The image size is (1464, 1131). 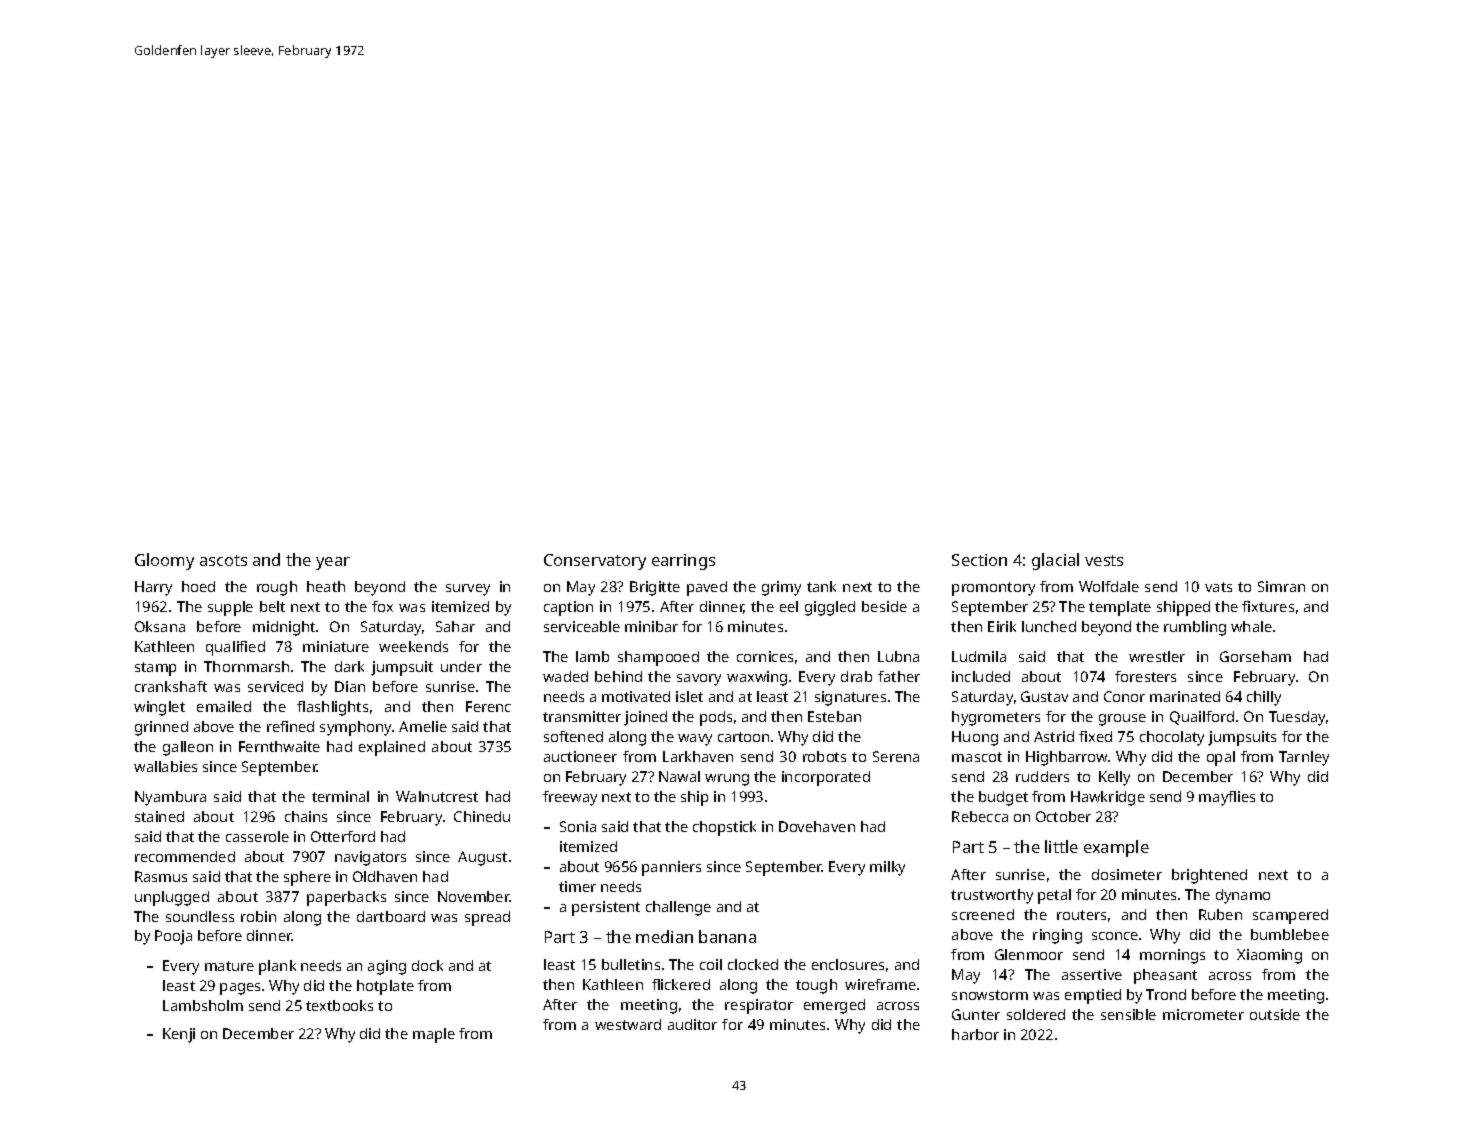 I want to click on flickered, so click(x=681, y=984).
